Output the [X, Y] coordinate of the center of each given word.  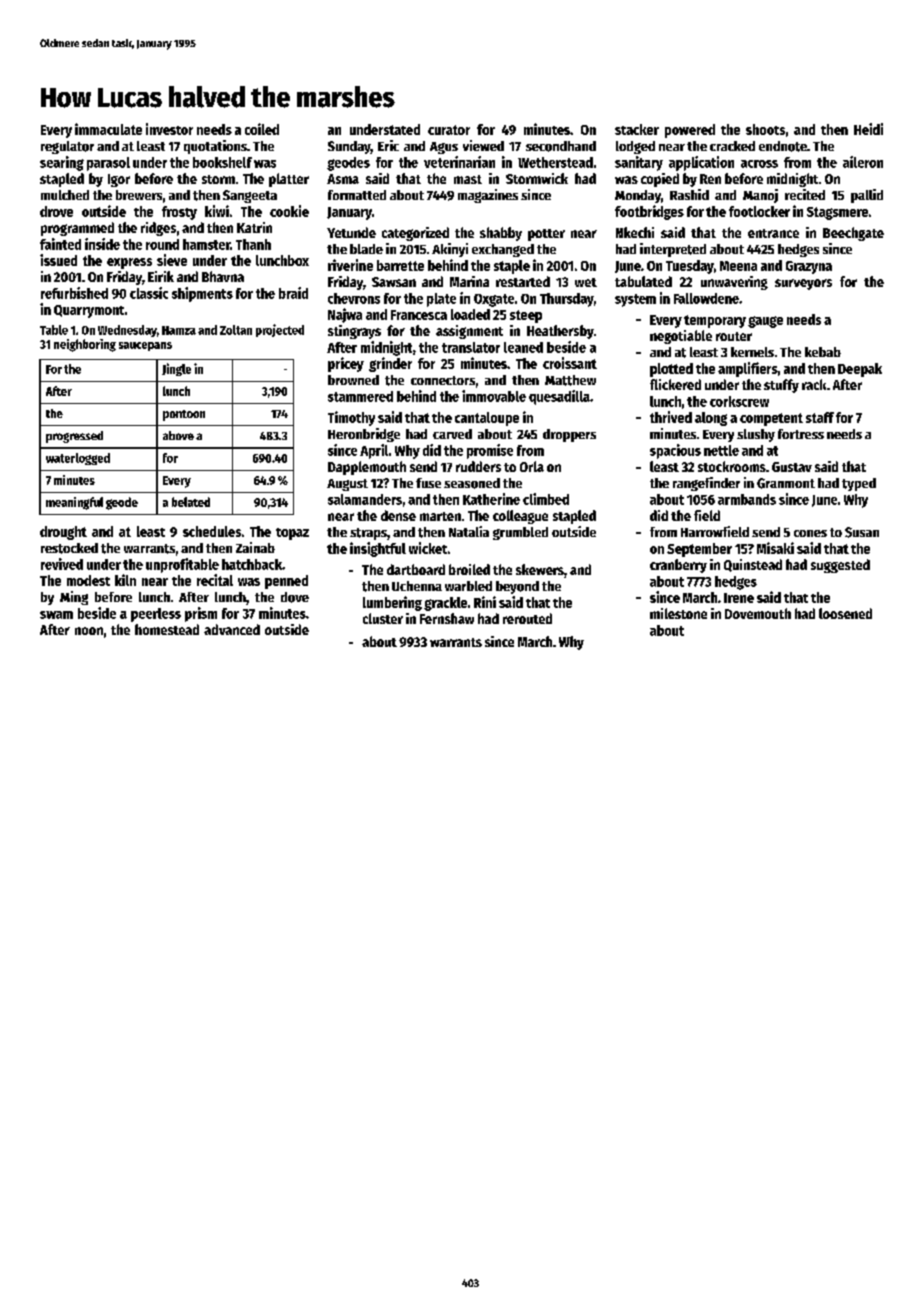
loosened [845, 613]
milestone [678, 613]
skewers [540, 569]
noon [89, 631]
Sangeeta [250, 196]
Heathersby [560, 332]
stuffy [781, 386]
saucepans [145, 346]
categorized [415, 234]
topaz [292, 534]
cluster [383, 618]
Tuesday [690, 267]
